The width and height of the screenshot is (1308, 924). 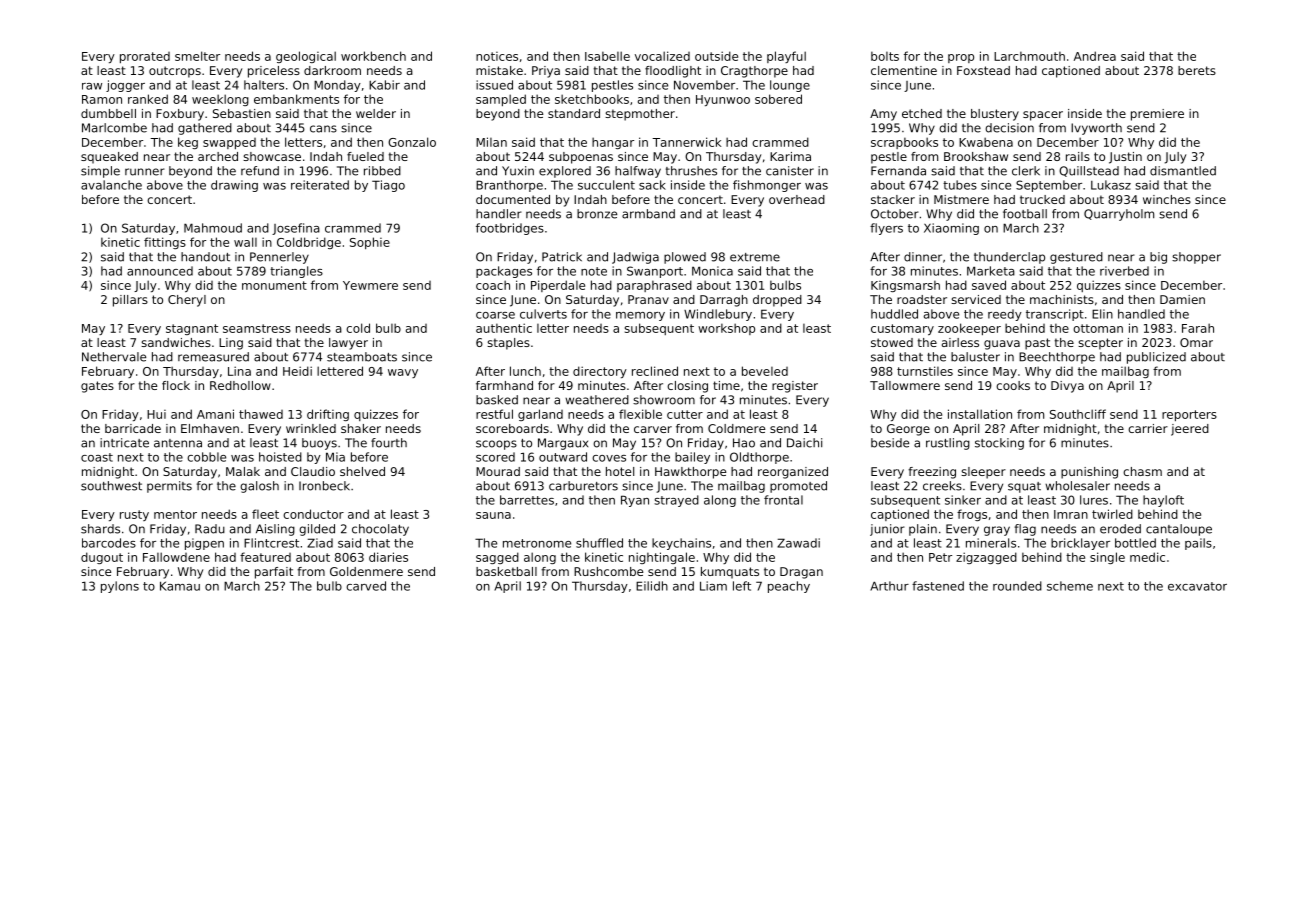 I want to click on Redhollow, so click(x=240, y=385).
